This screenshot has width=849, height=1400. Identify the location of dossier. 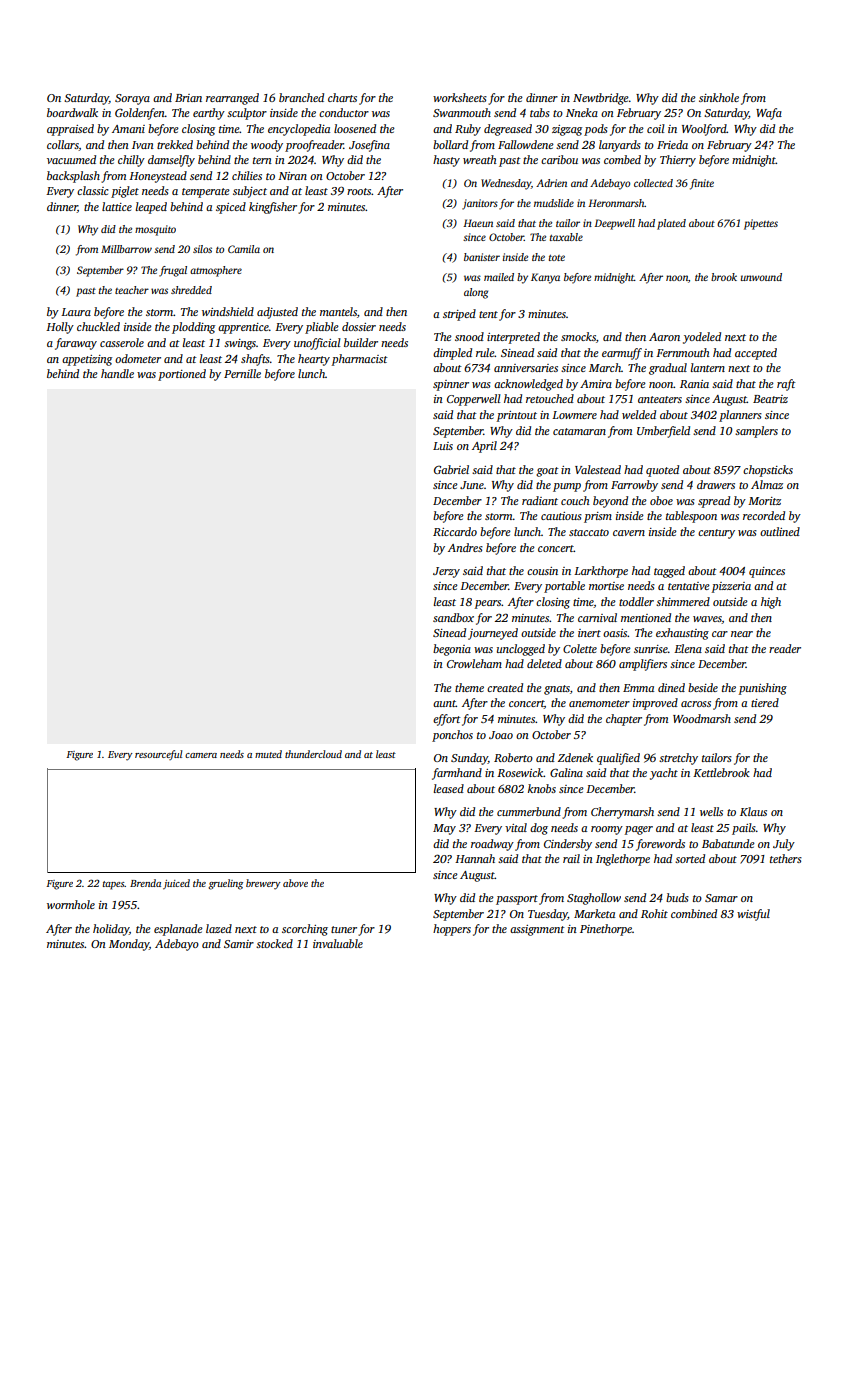
(359, 326).
